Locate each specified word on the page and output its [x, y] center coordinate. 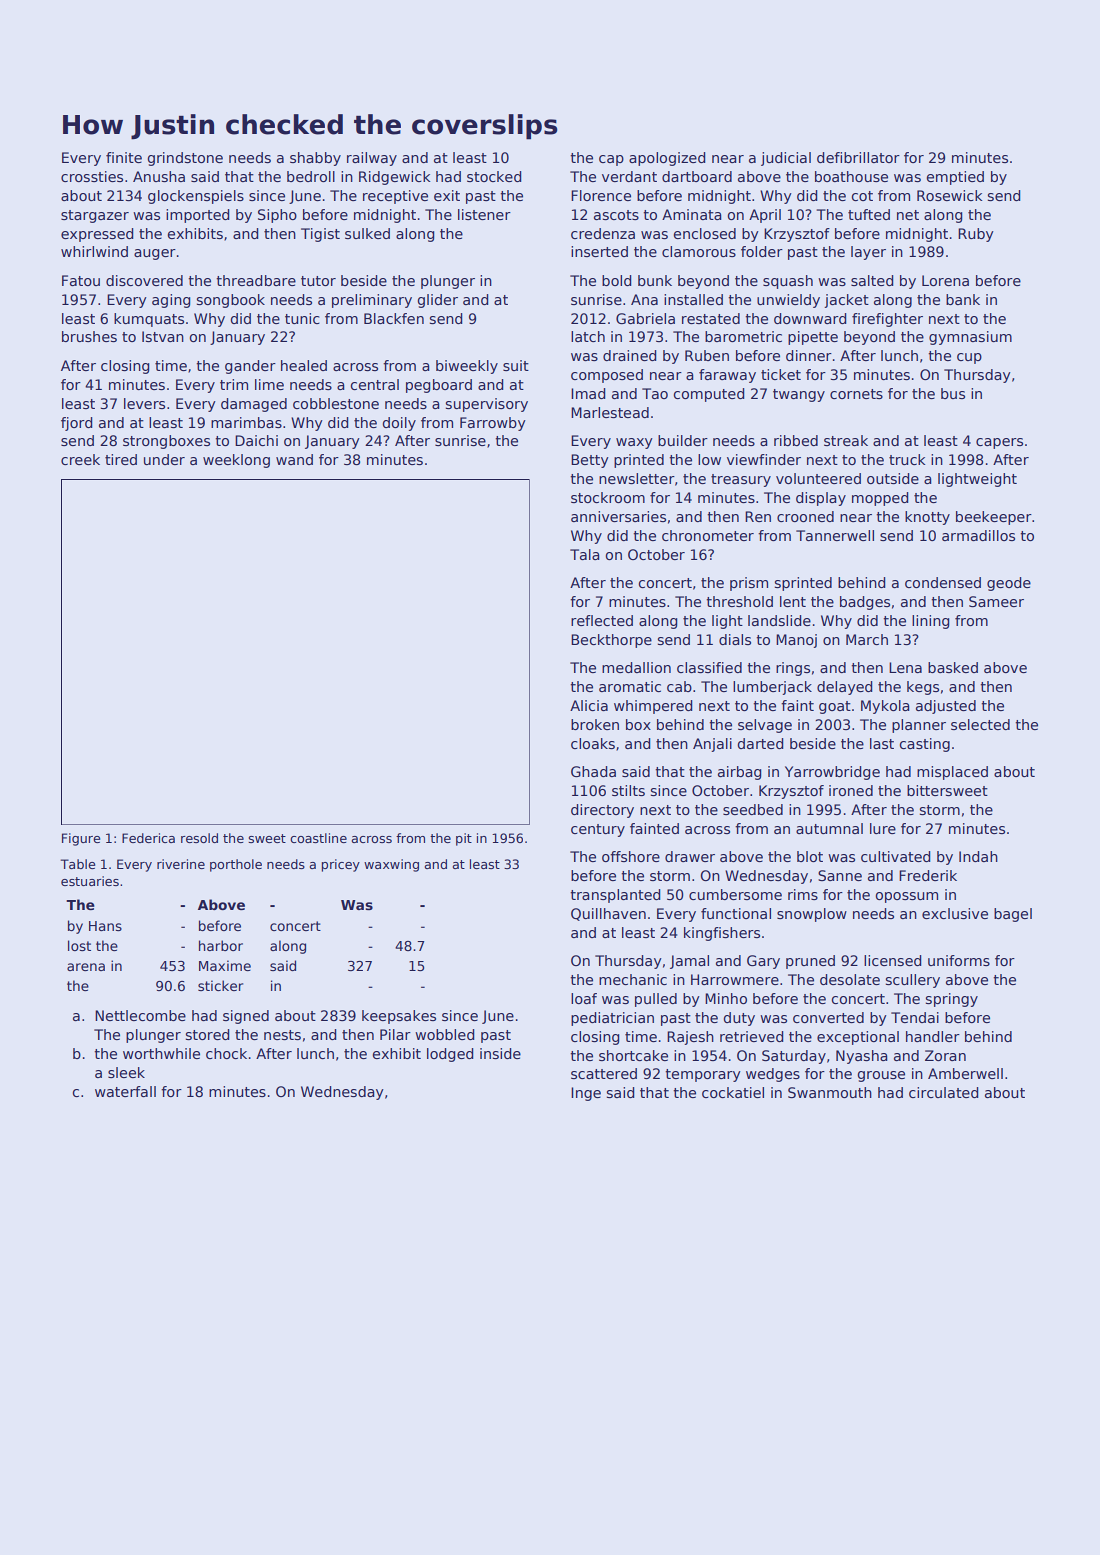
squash [788, 282]
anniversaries [618, 516]
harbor [221, 945]
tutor [318, 281]
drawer [690, 856]
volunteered [818, 478]
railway [372, 159]
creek [80, 459]
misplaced [952, 773]
